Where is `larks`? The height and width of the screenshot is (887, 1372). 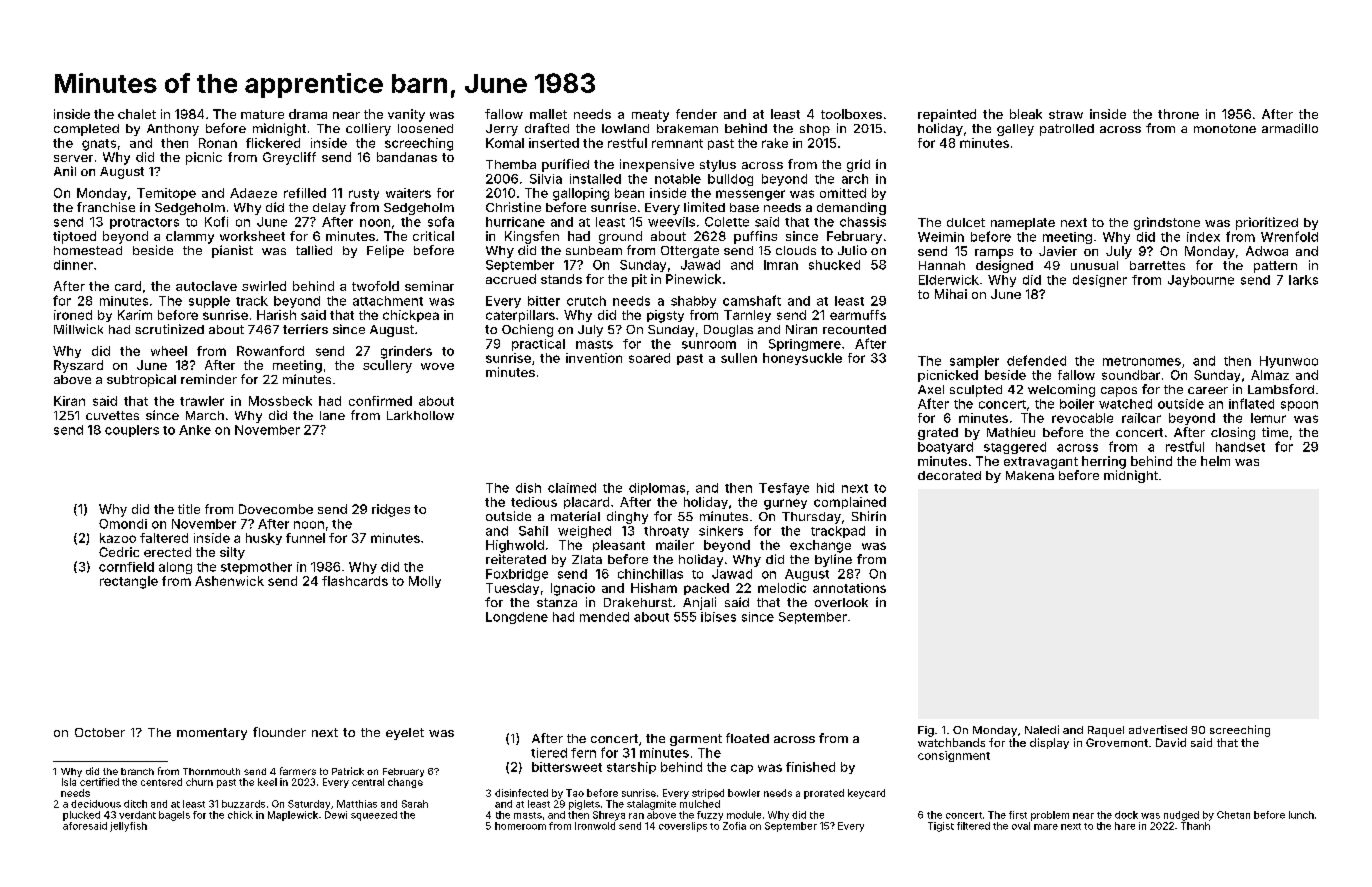
larks is located at coordinates (1303, 280).
